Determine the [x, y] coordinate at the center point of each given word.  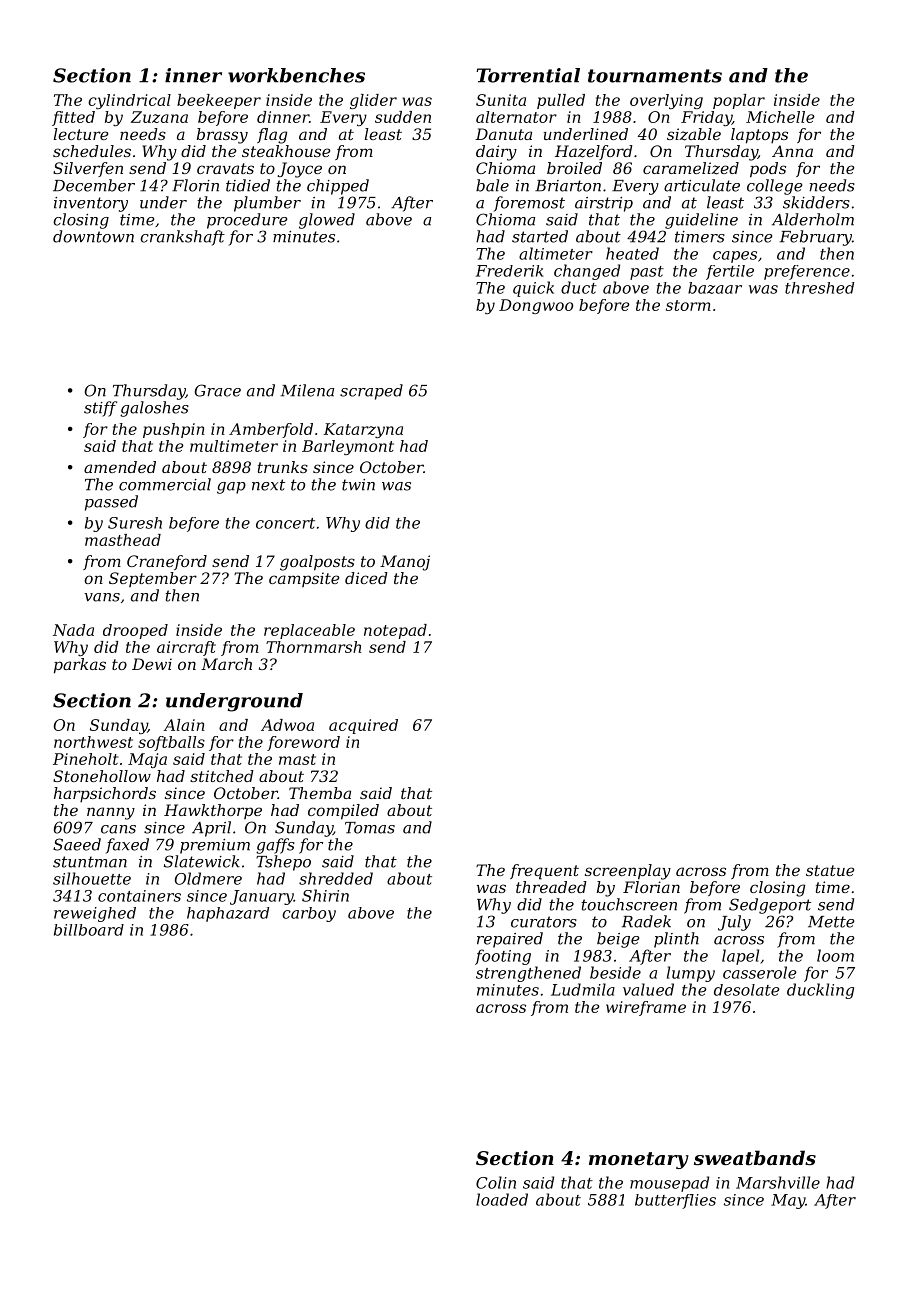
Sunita [501, 100]
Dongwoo [536, 306]
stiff [100, 409]
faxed [127, 846]
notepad [395, 631]
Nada [73, 630]
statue [830, 870]
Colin [496, 1182]
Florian [651, 887]
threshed [819, 288]
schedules [92, 151]
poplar [739, 101]
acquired [363, 726]
